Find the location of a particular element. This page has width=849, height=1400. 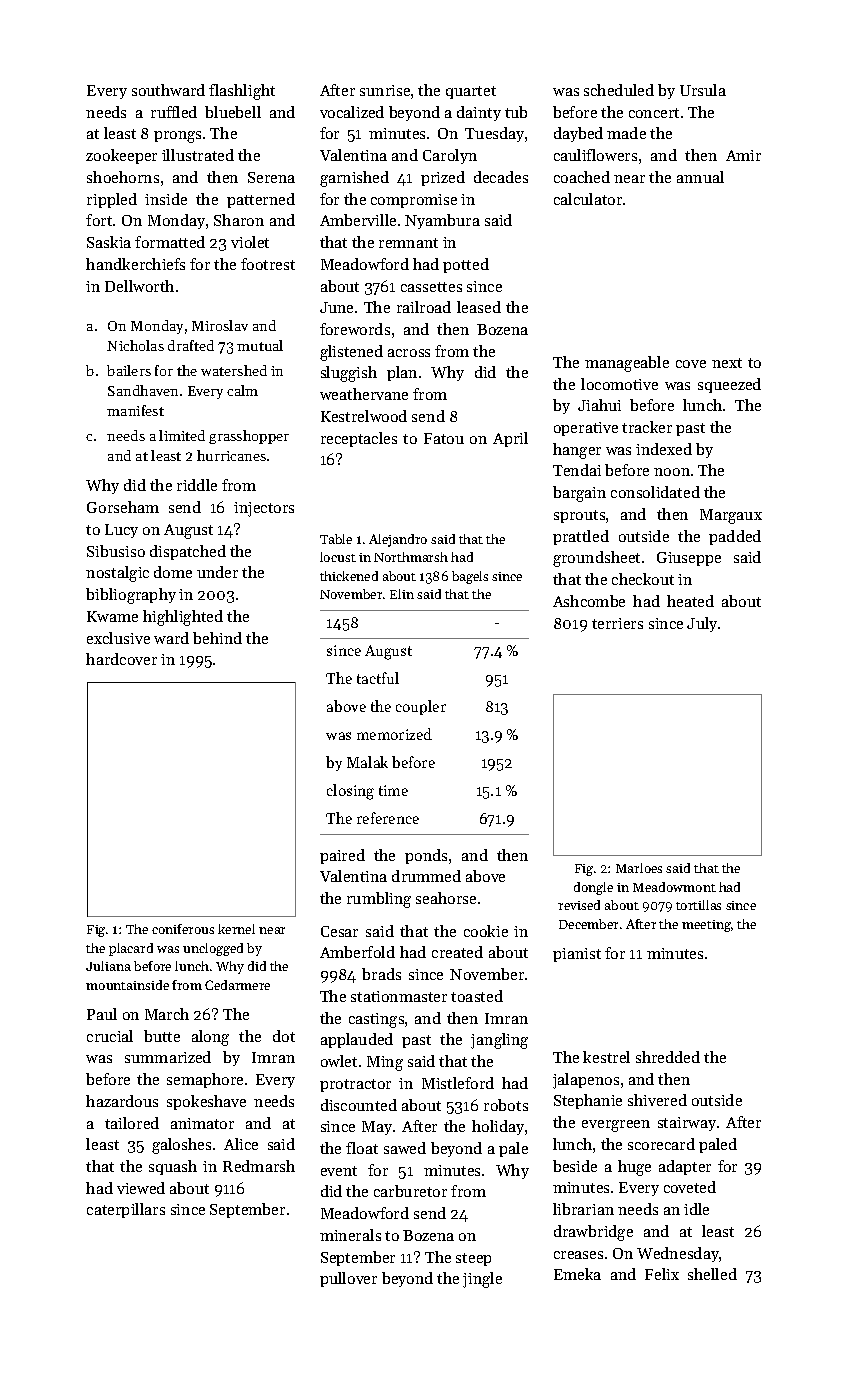

pullover is located at coordinates (348, 1279).
